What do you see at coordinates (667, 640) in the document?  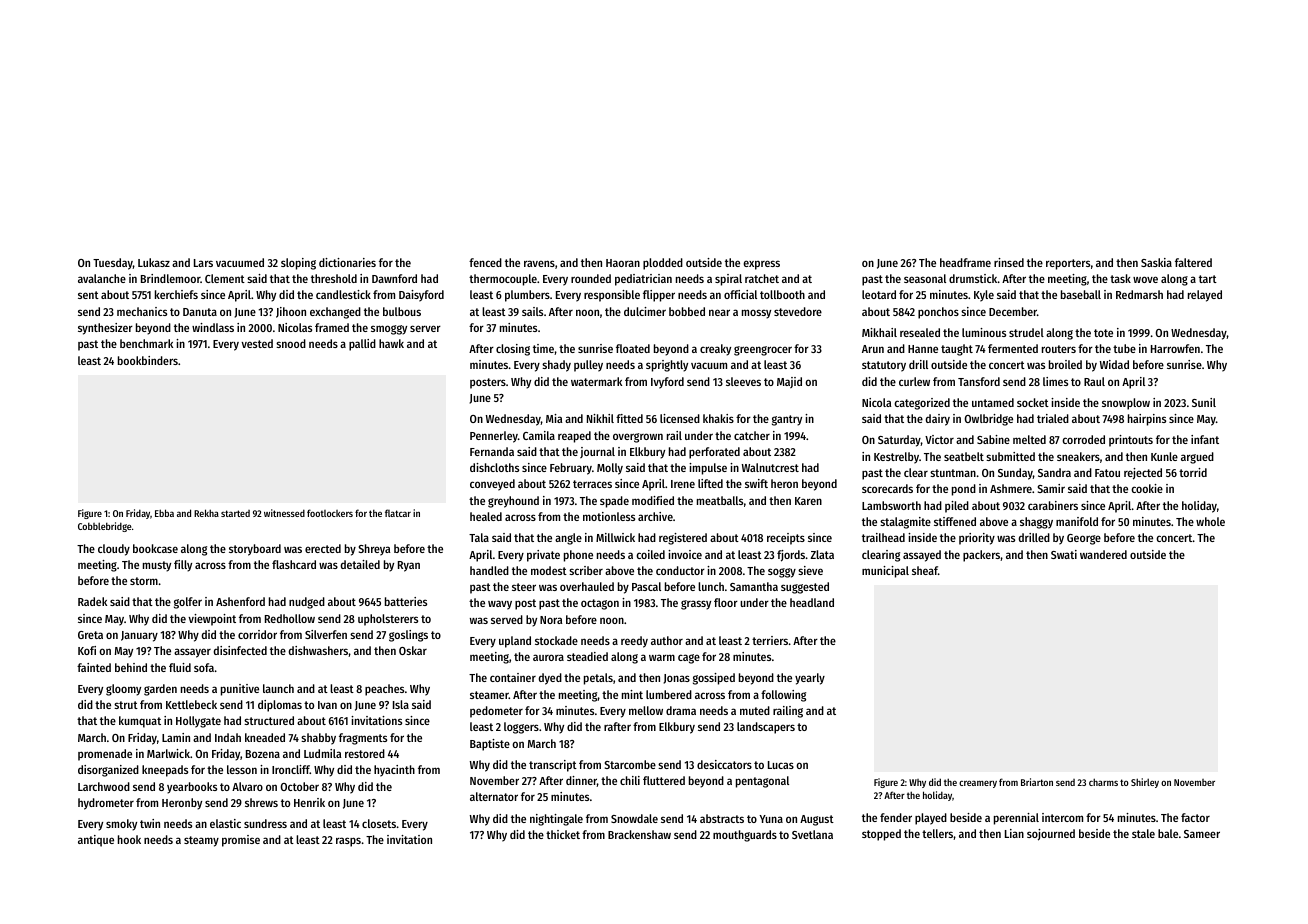 I see `author` at bounding box center [667, 640].
